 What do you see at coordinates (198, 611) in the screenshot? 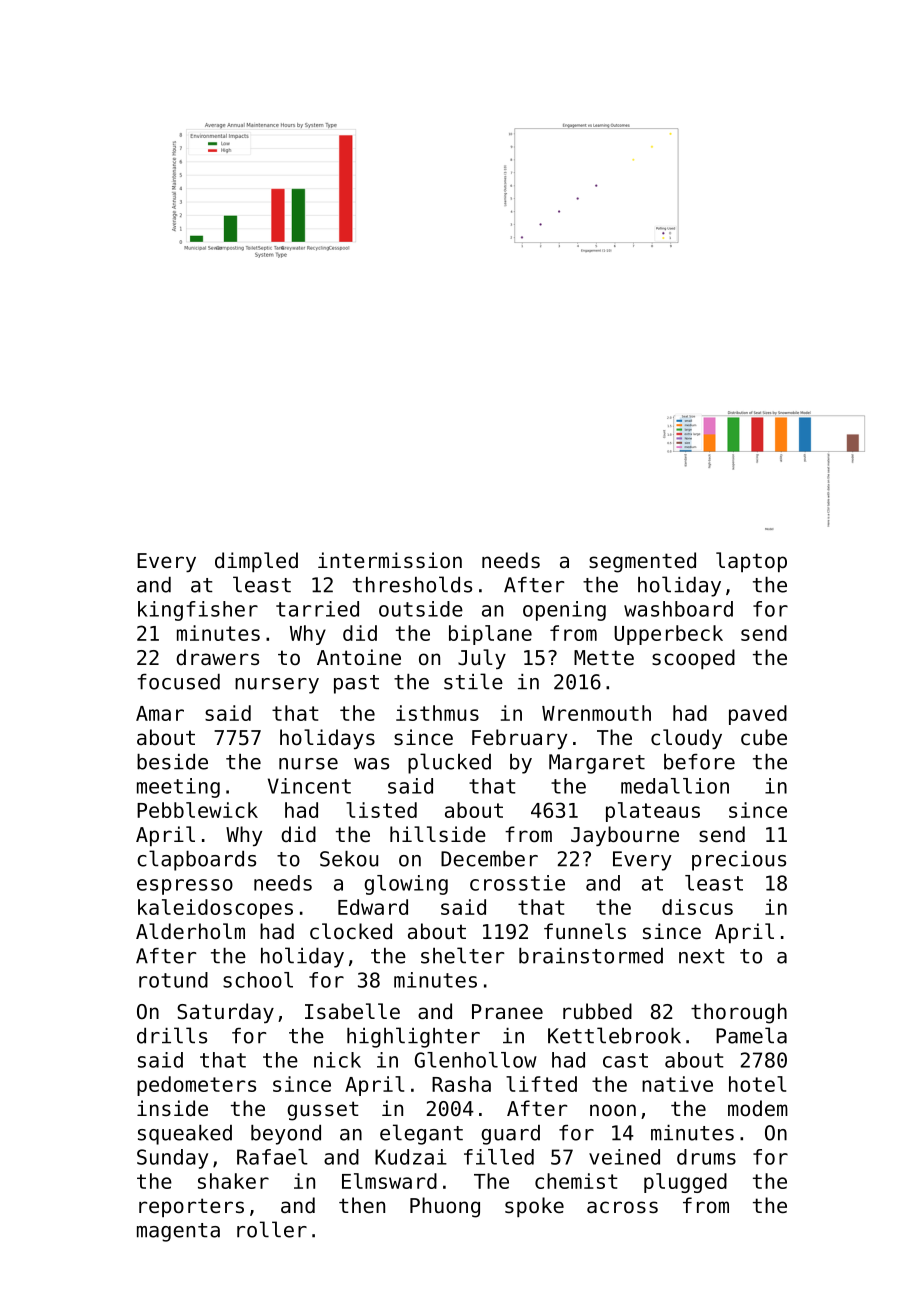
I see `kingfisher` at bounding box center [198, 611].
